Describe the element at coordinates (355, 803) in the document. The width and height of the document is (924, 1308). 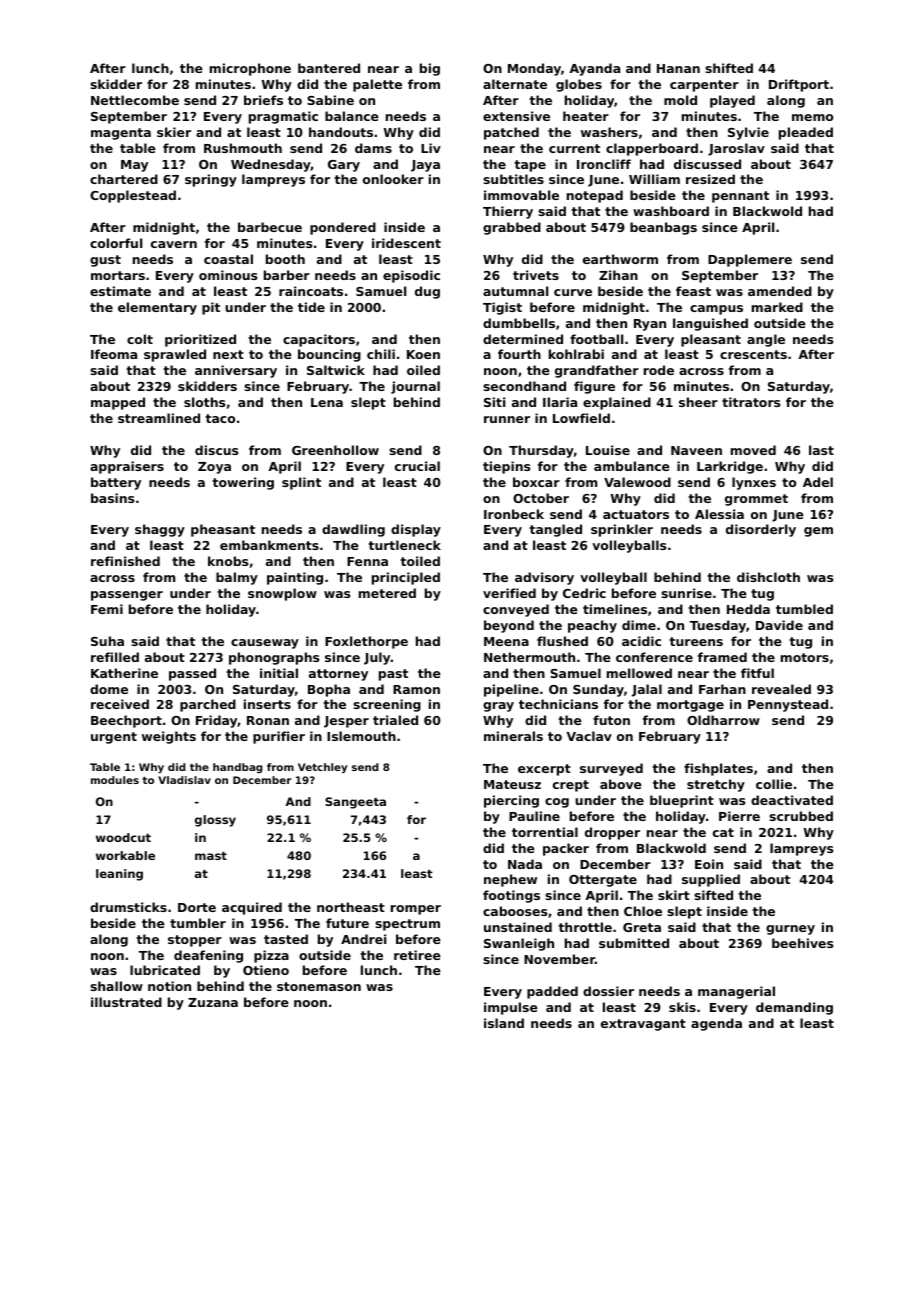
I see `Sangeeta` at that location.
